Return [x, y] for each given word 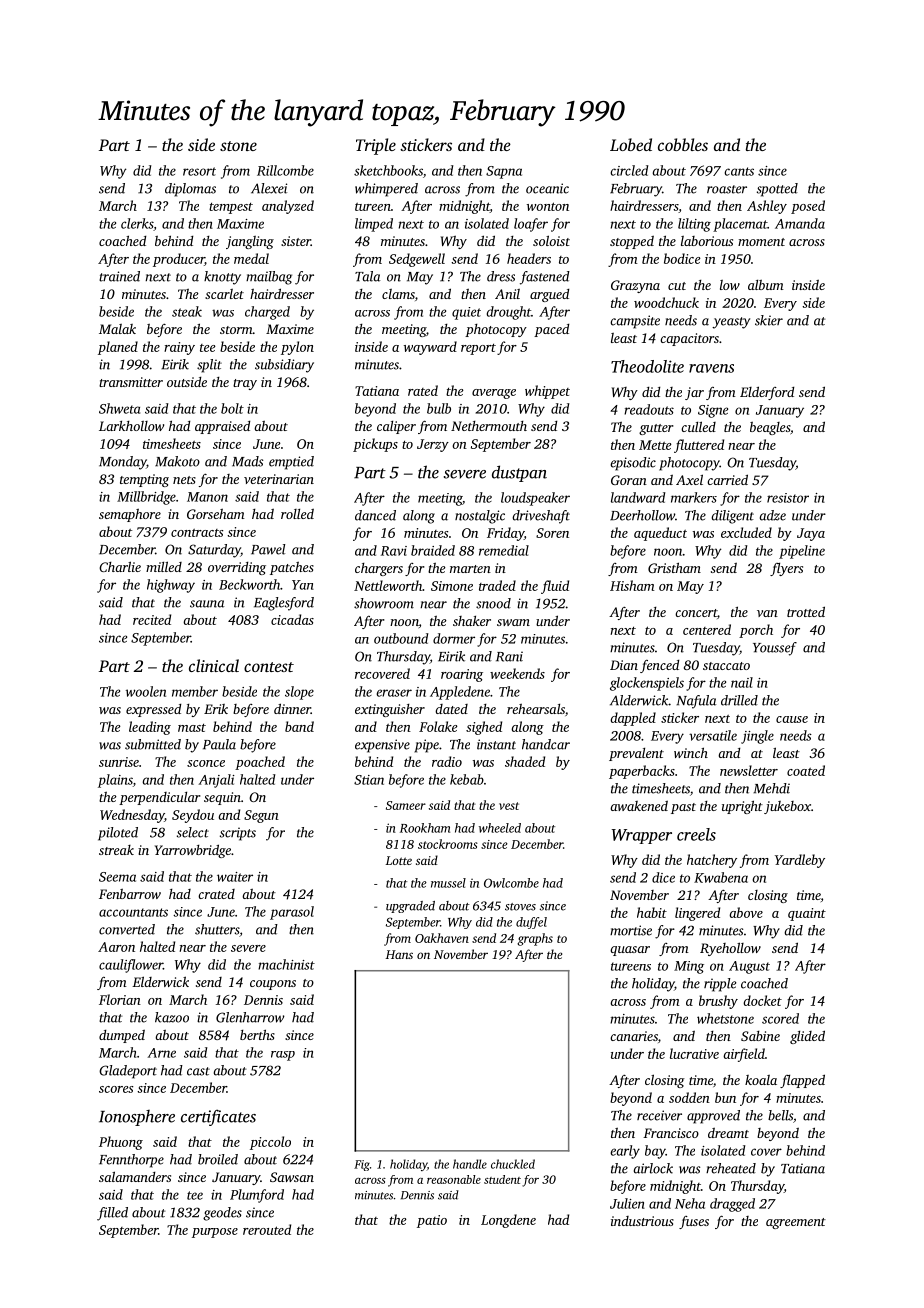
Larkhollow [131, 426]
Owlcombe [511, 883]
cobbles [683, 144]
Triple [376, 146]
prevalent [636, 754]
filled [112, 1214]
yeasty [731, 323]
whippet [547, 392]
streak [116, 850]
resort [199, 171]
